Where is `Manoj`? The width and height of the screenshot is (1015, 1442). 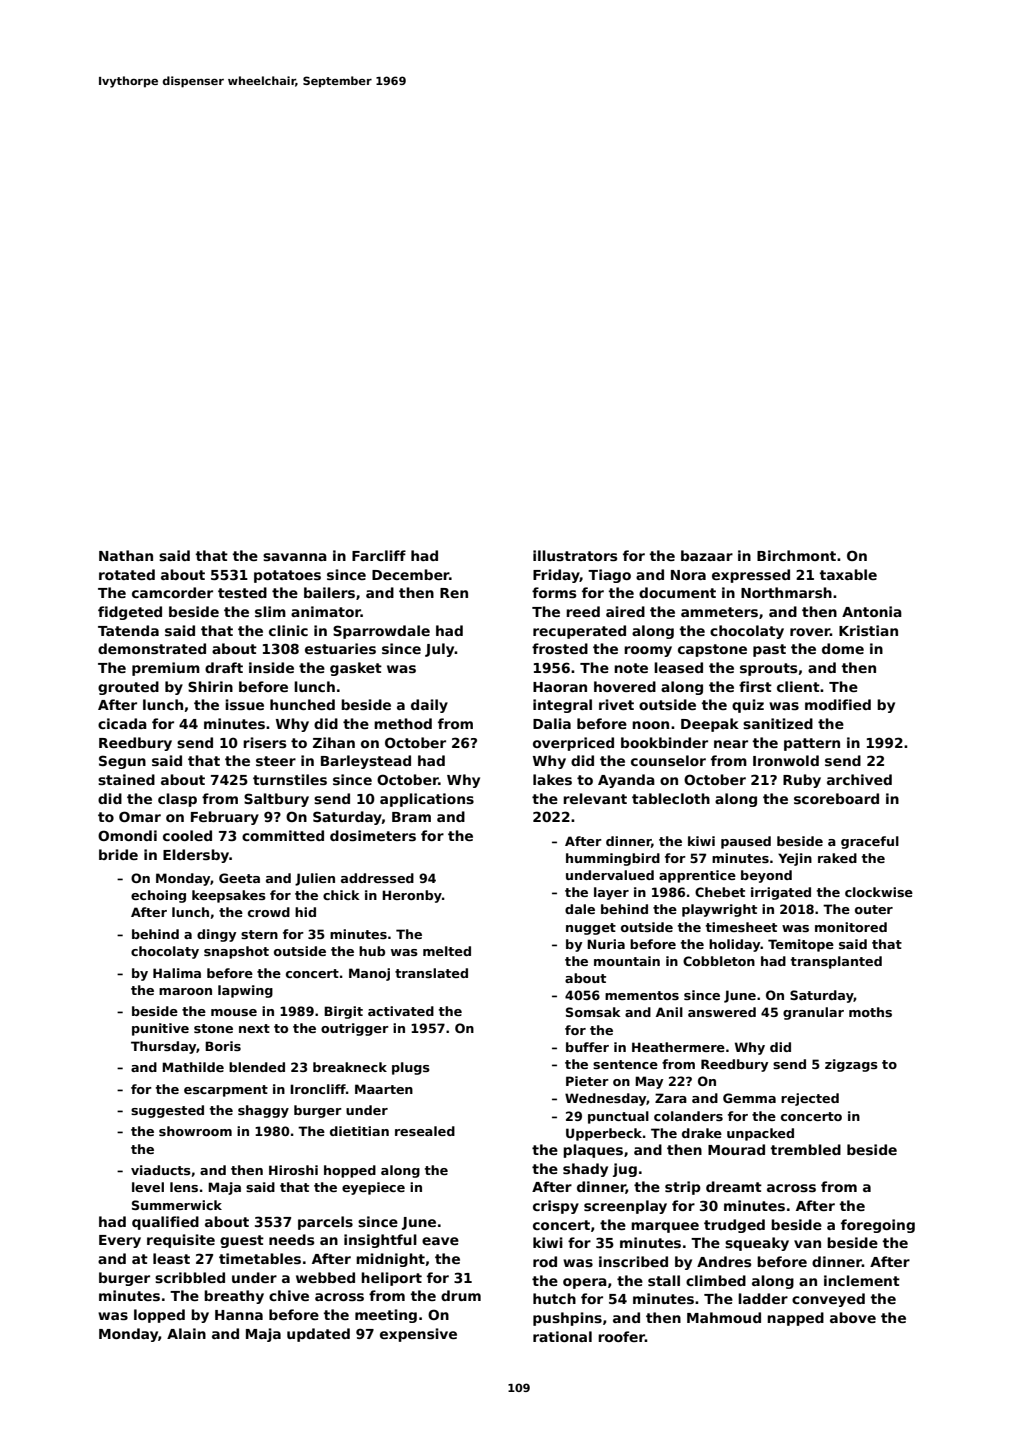
Manoj is located at coordinates (369, 974).
